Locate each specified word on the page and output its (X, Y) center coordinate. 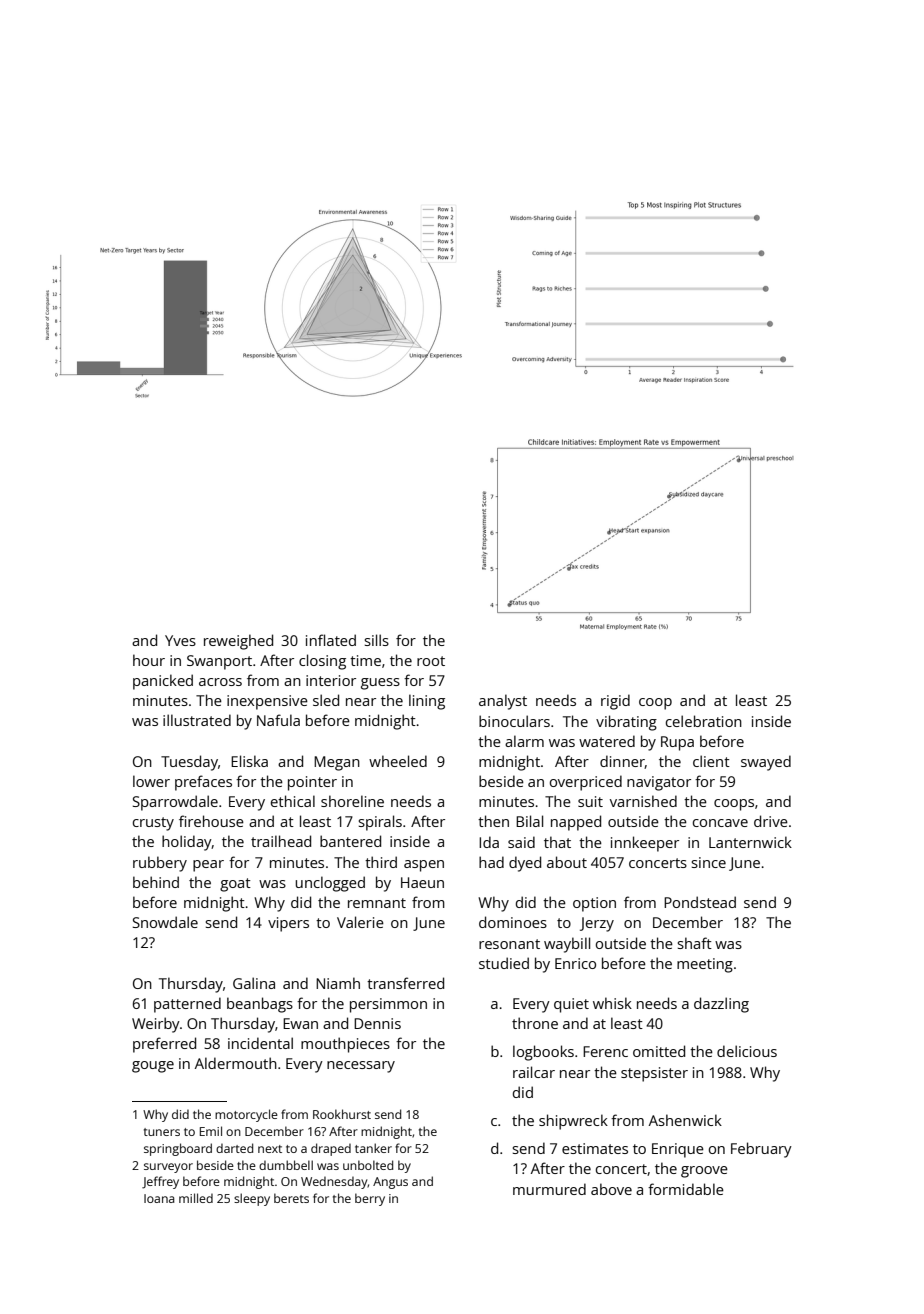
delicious (747, 1051)
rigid (615, 702)
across (220, 682)
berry (370, 1199)
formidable (686, 1189)
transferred (405, 983)
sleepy (252, 1199)
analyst (503, 702)
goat (235, 885)
